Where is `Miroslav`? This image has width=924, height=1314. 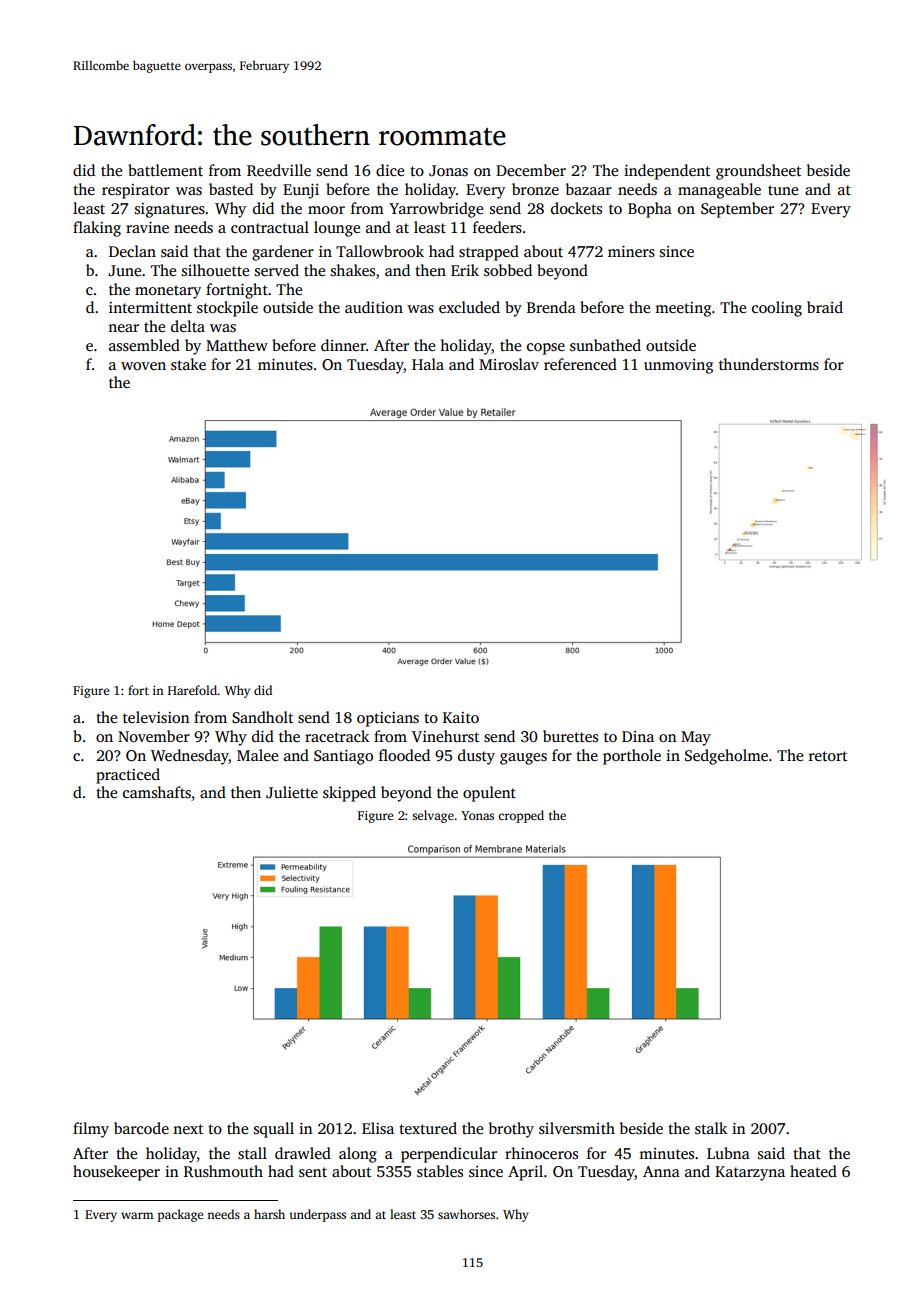
Miroslav is located at coordinates (509, 364).
